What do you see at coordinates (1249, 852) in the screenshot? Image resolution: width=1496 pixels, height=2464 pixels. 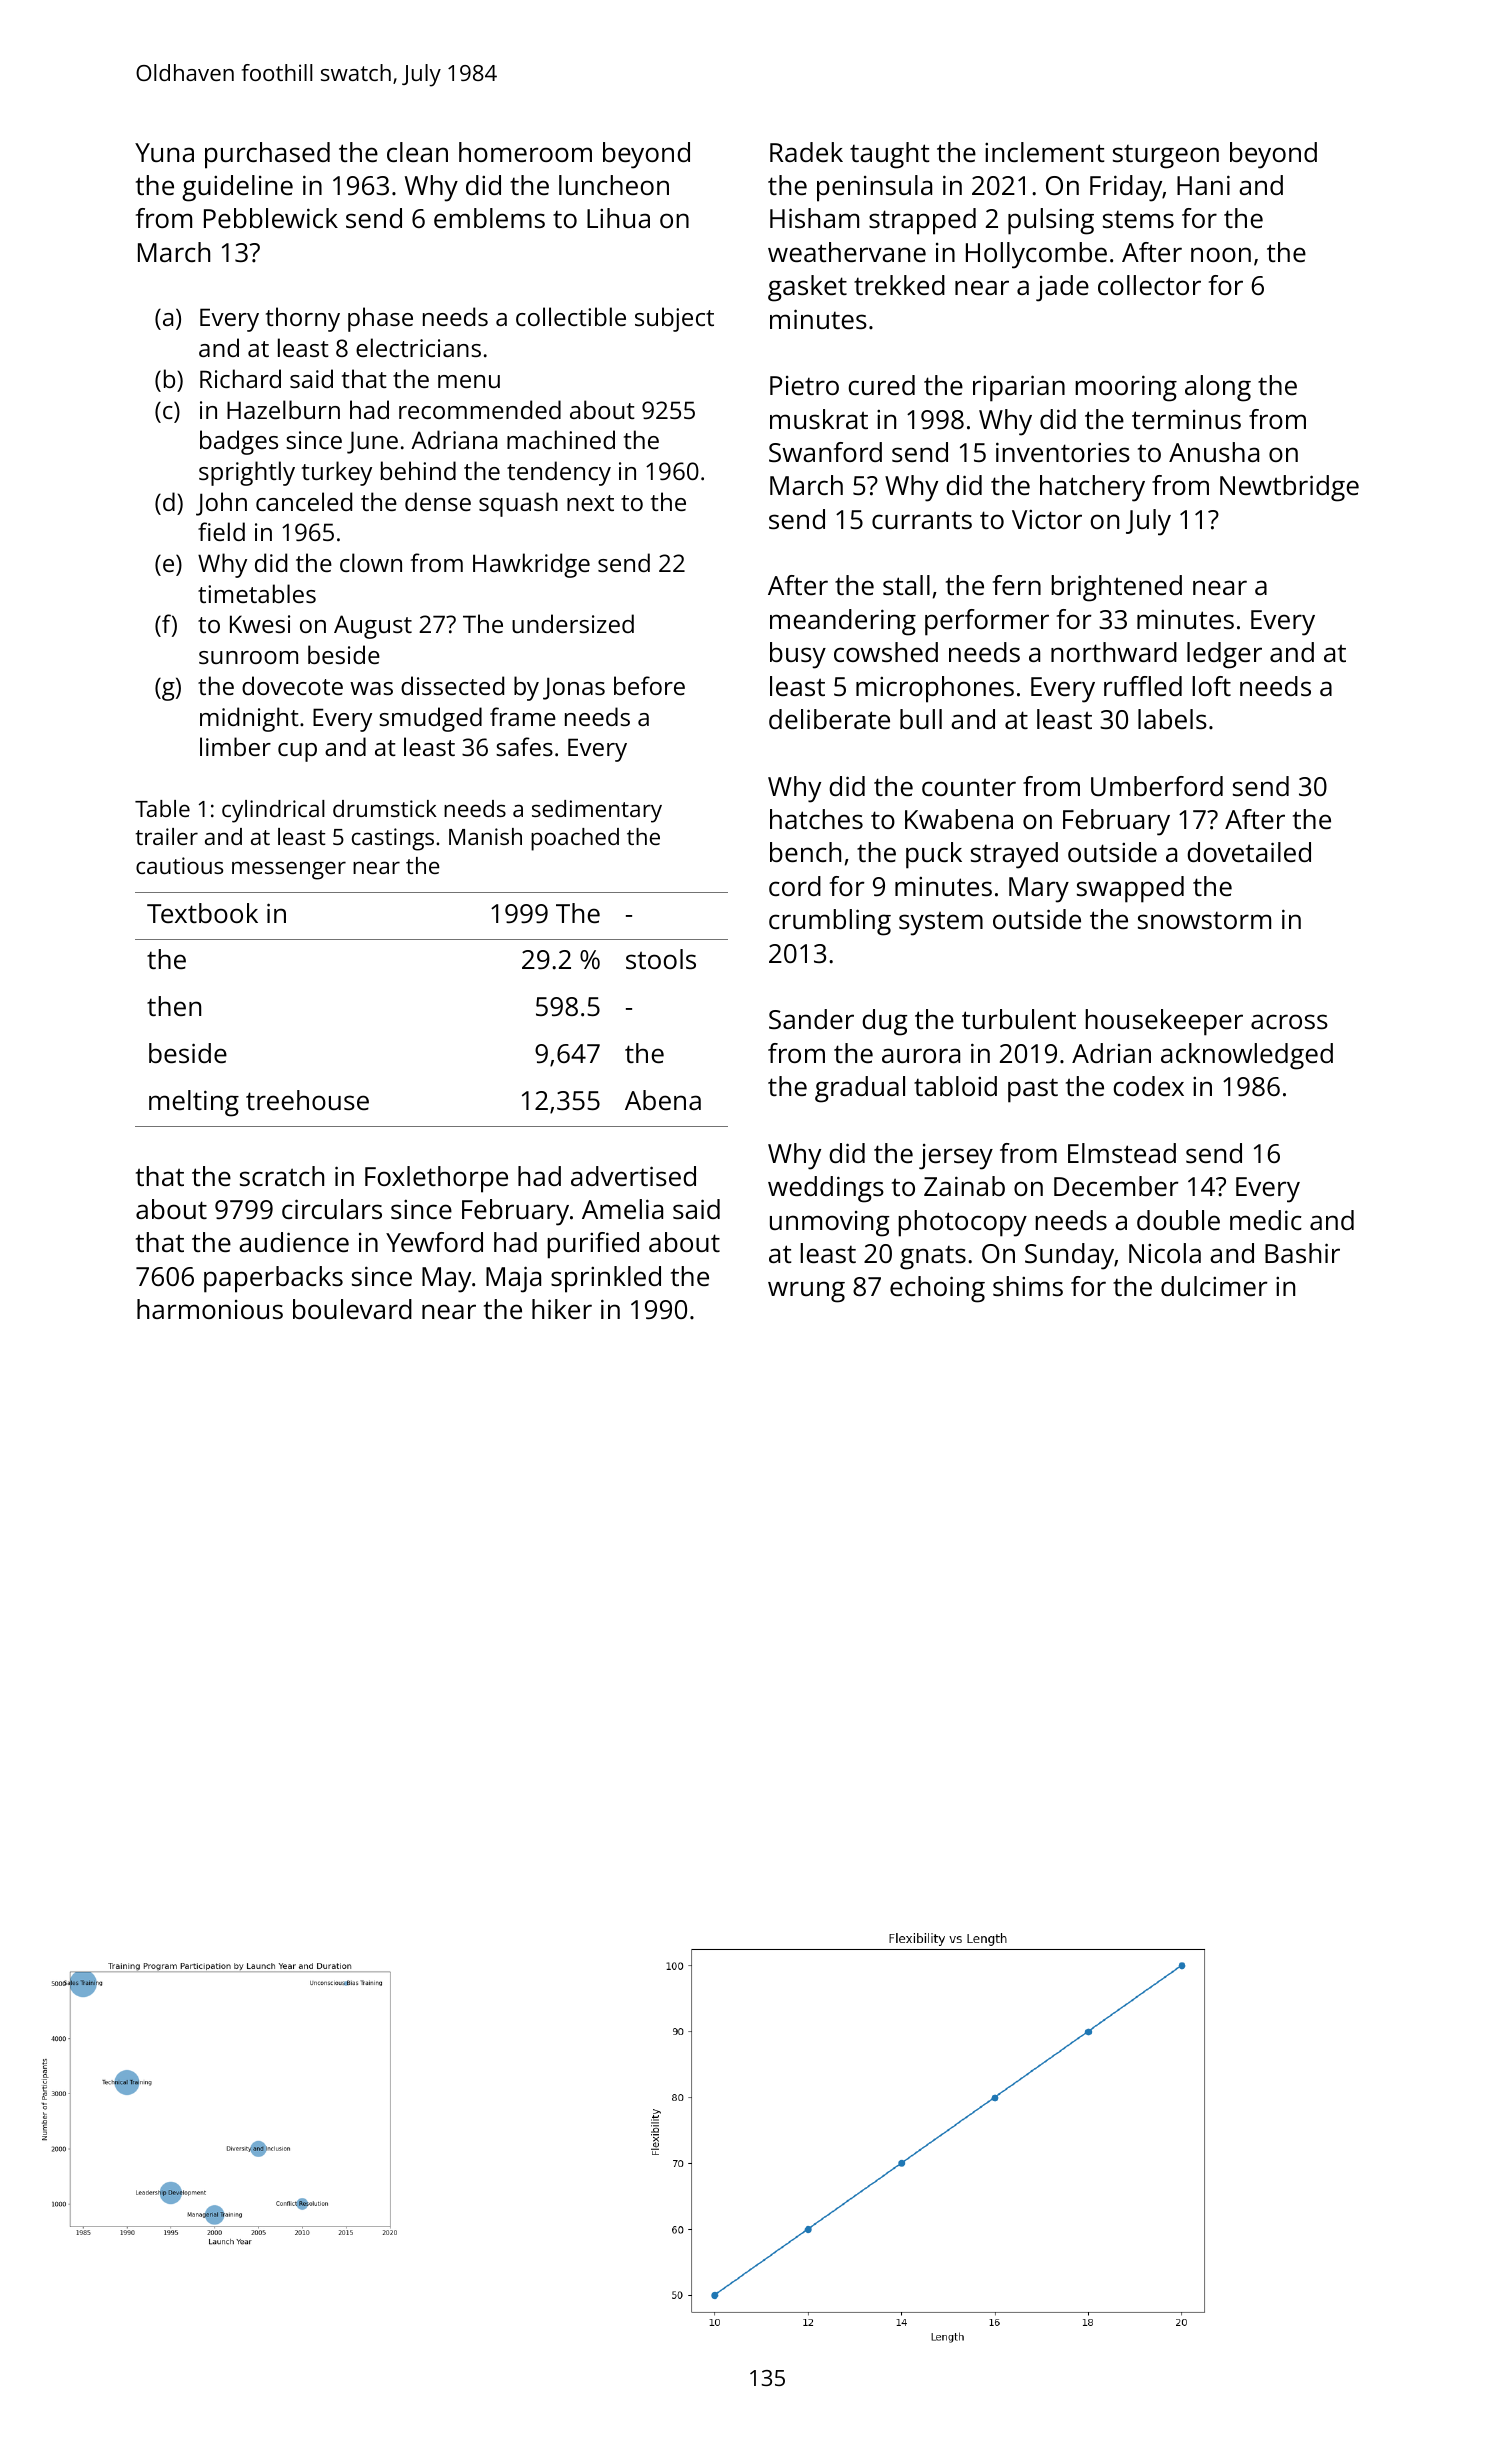 I see `dovetailed` at bounding box center [1249, 852].
